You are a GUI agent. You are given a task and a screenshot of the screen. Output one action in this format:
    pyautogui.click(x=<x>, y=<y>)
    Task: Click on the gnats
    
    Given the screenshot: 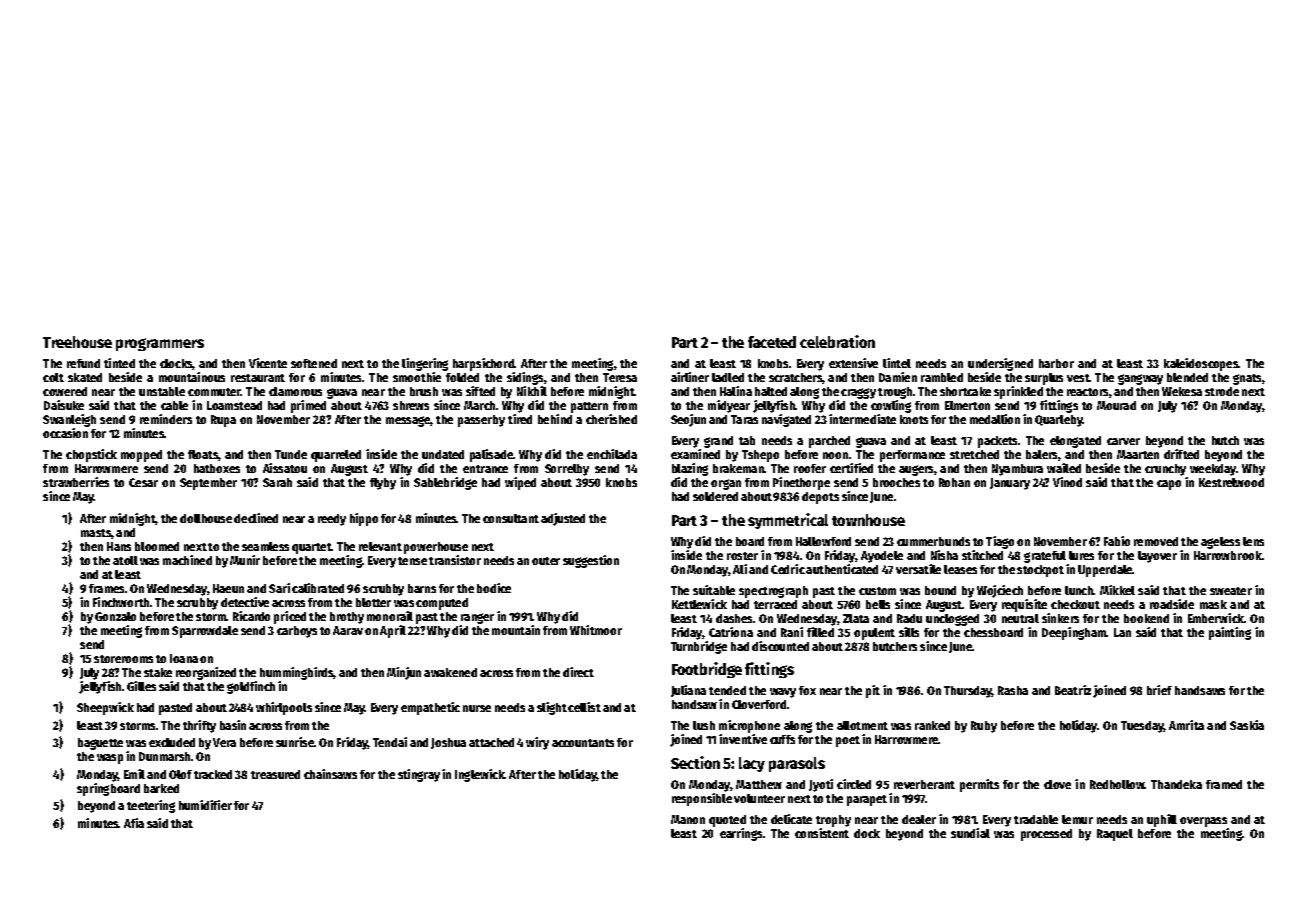 What is the action you would take?
    pyautogui.click(x=1247, y=379)
